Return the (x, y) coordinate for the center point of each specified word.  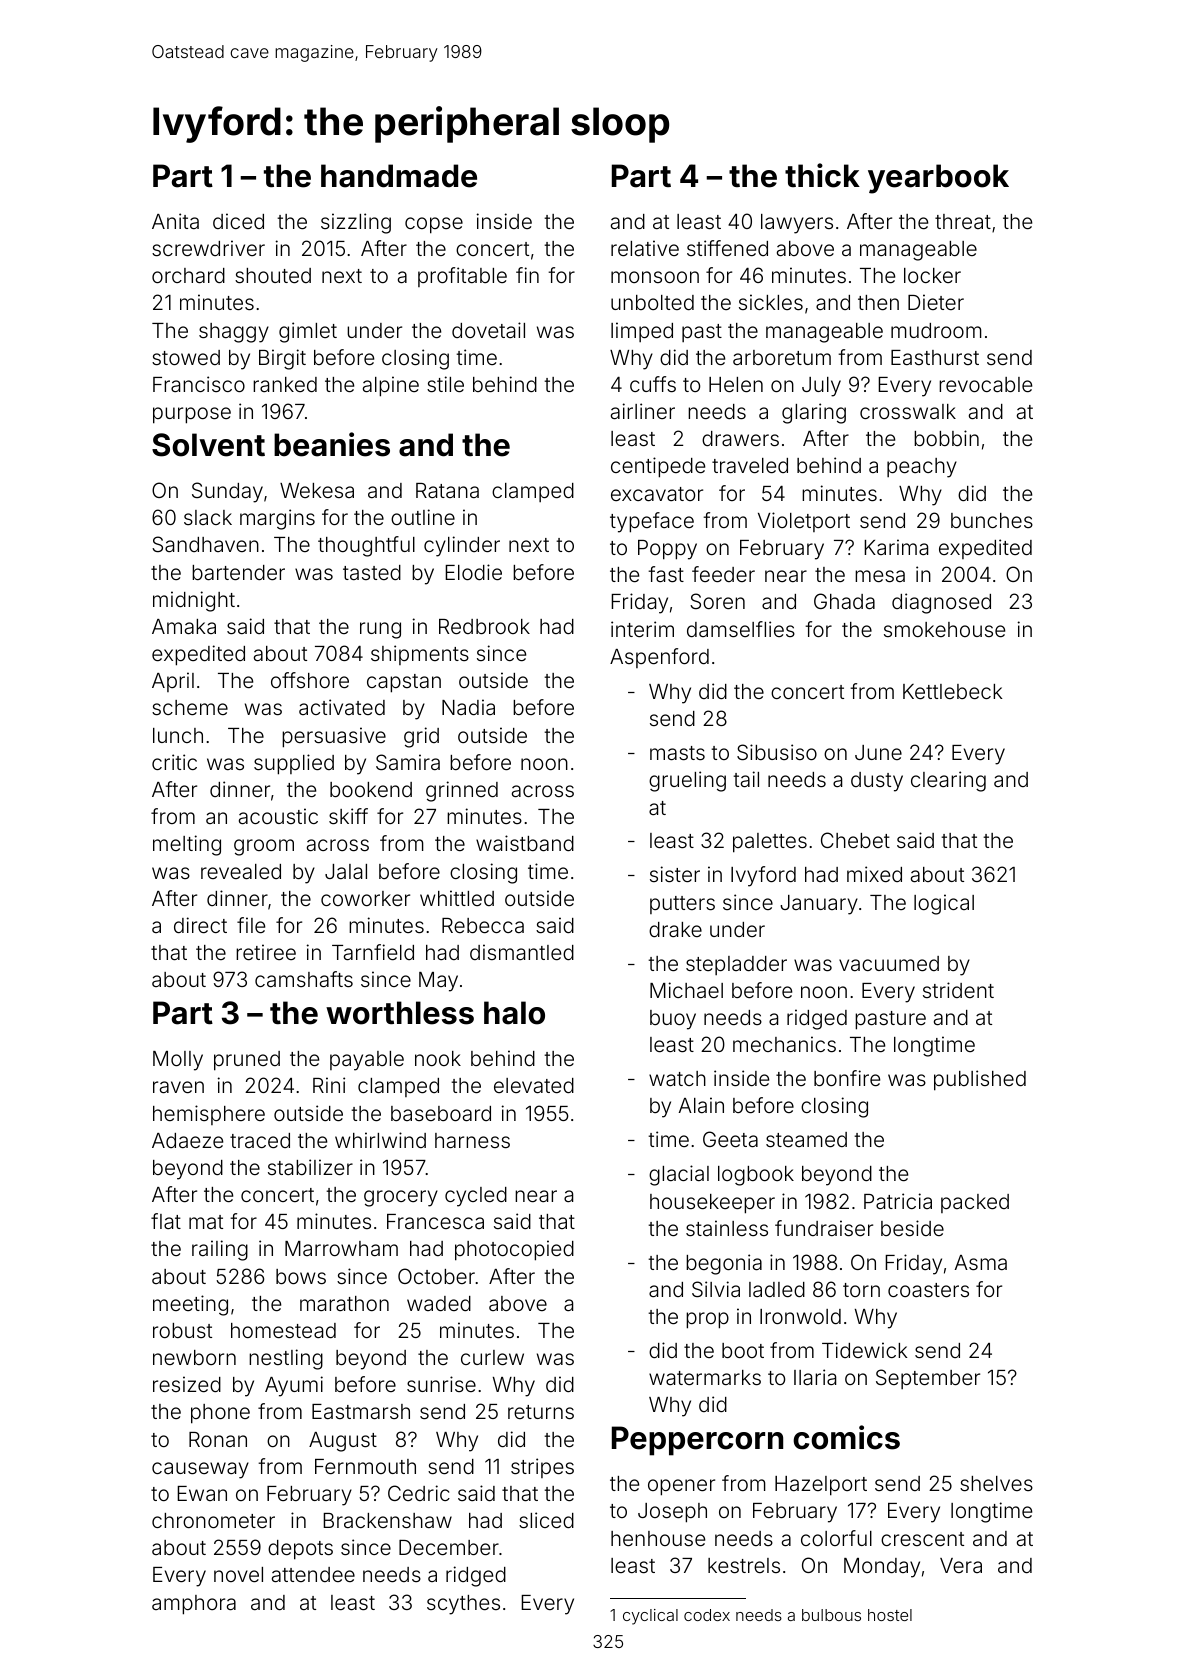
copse (434, 225)
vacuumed (889, 963)
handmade (399, 176)
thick (822, 175)
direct (200, 925)
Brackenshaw (387, 1520)
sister (675, 874)
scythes (463, 1605)
